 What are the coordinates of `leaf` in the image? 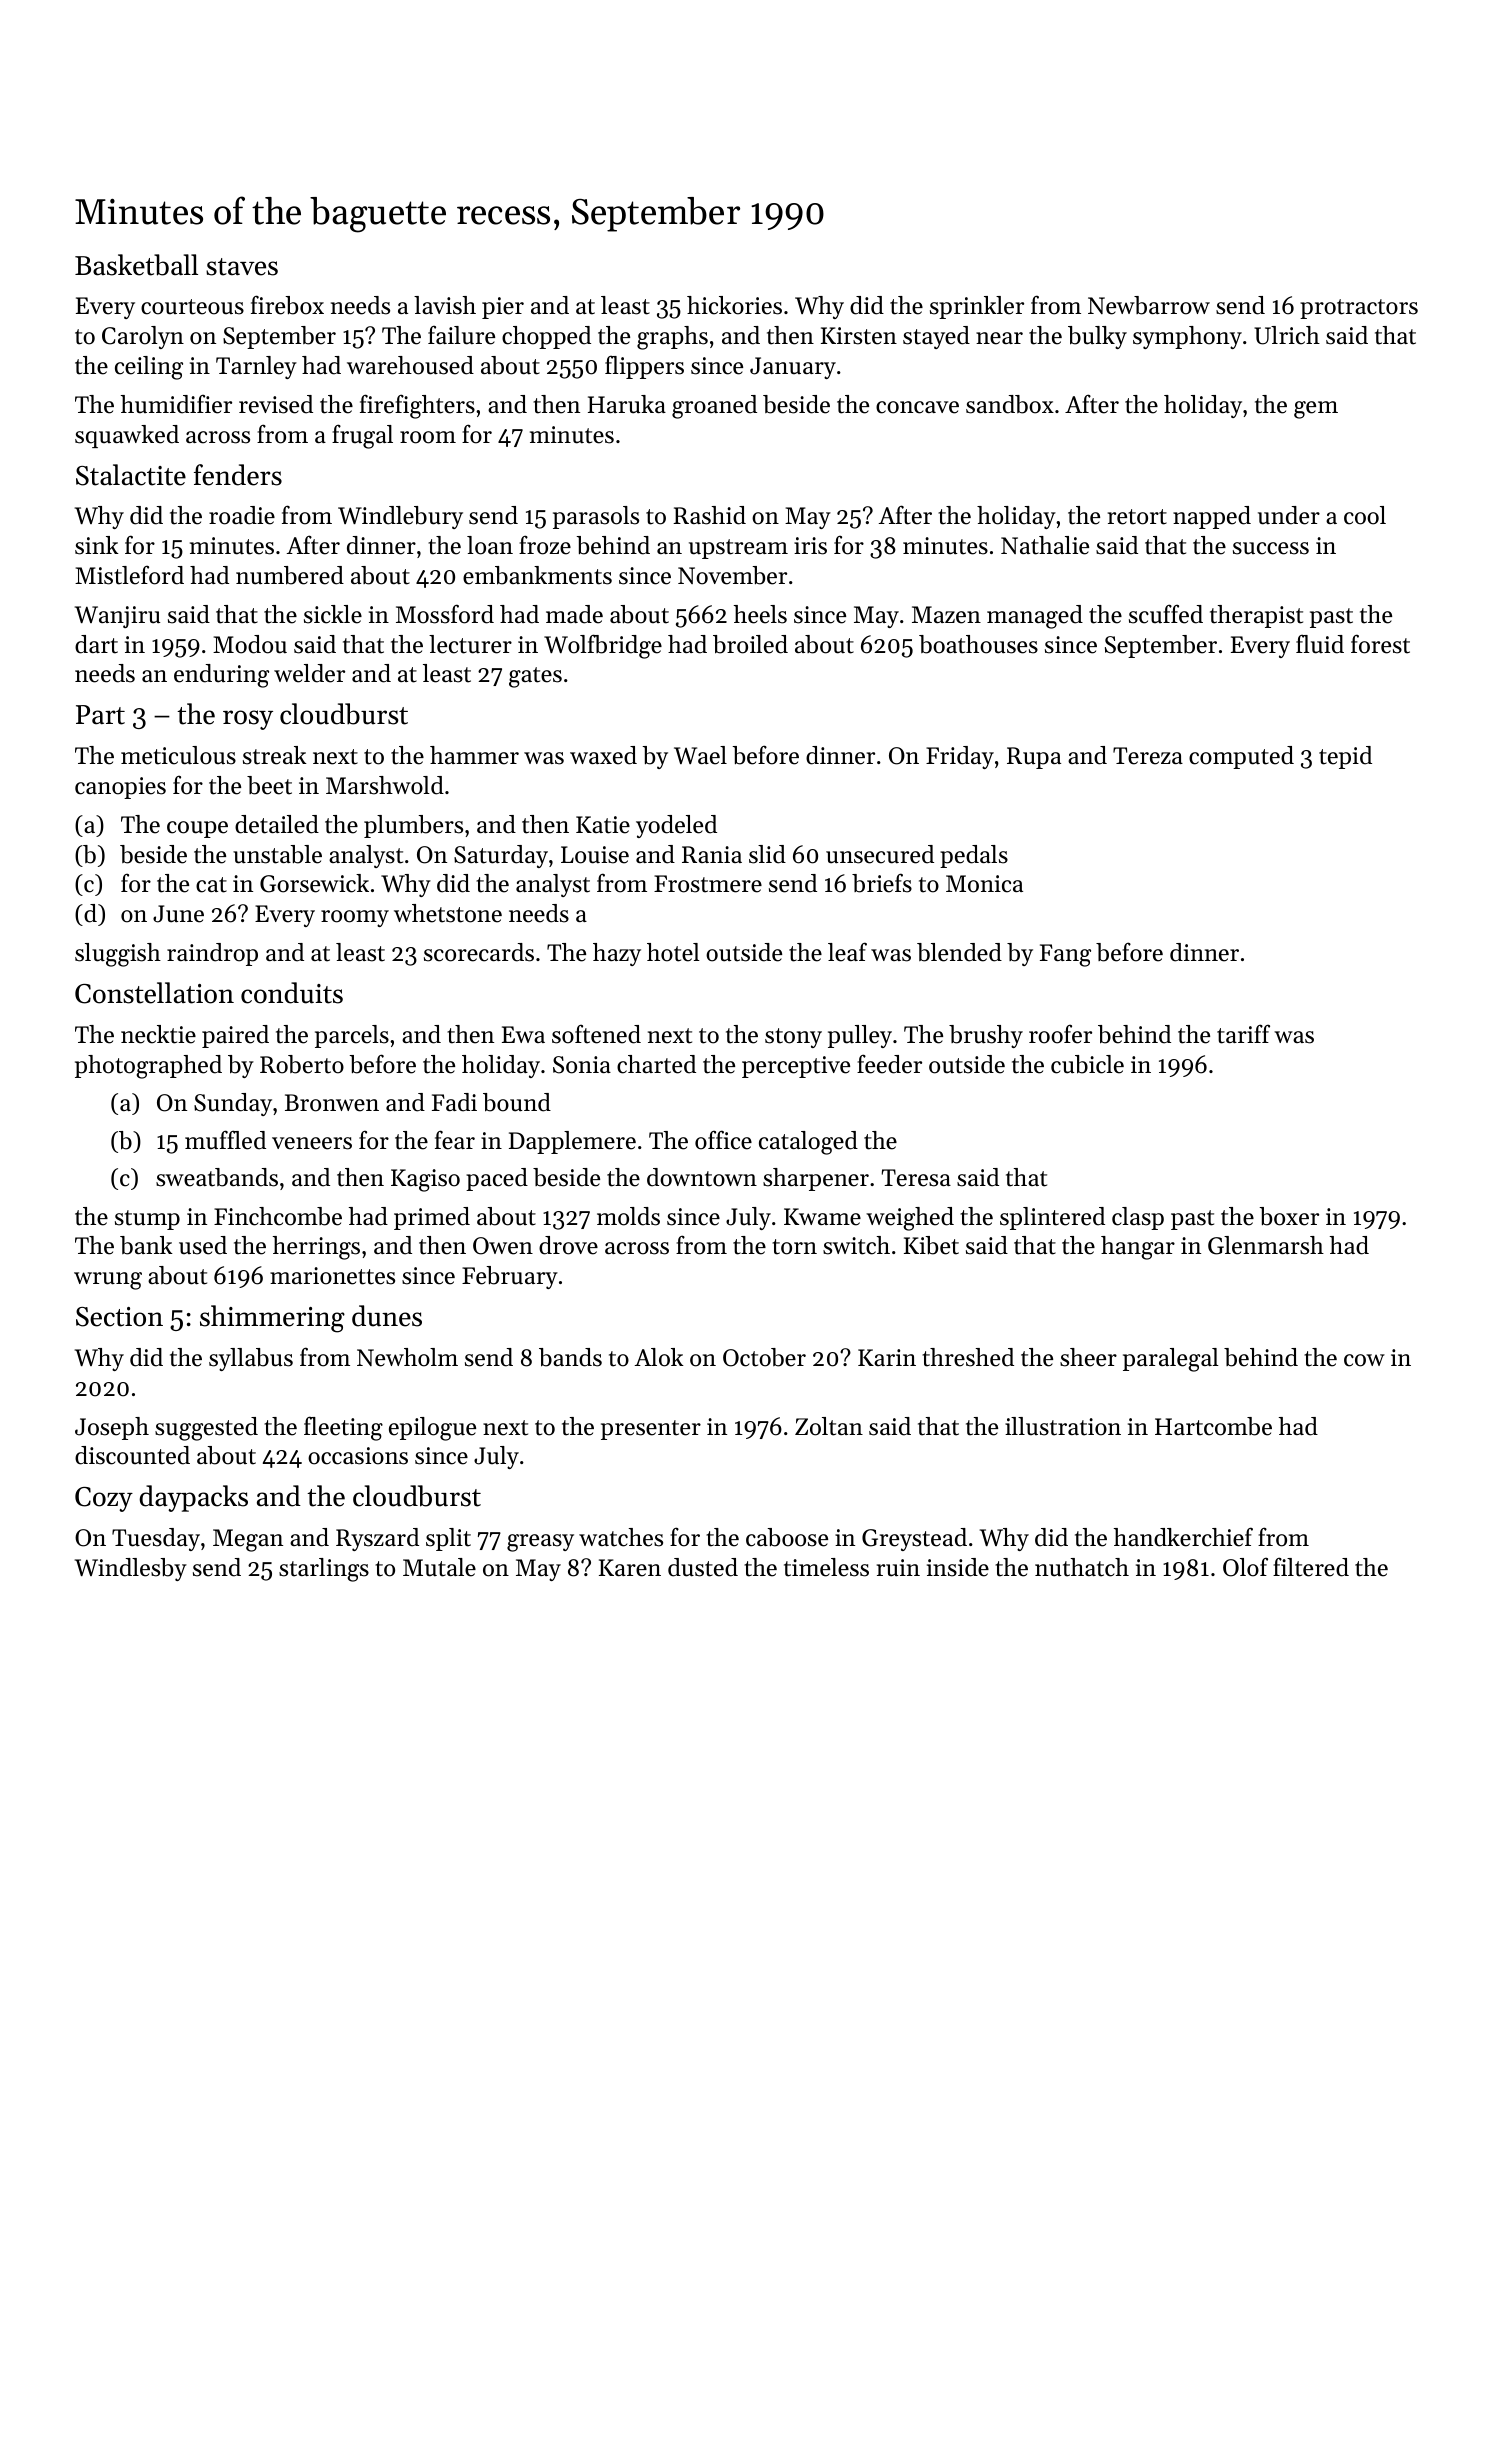 It's located at (847, 952).
